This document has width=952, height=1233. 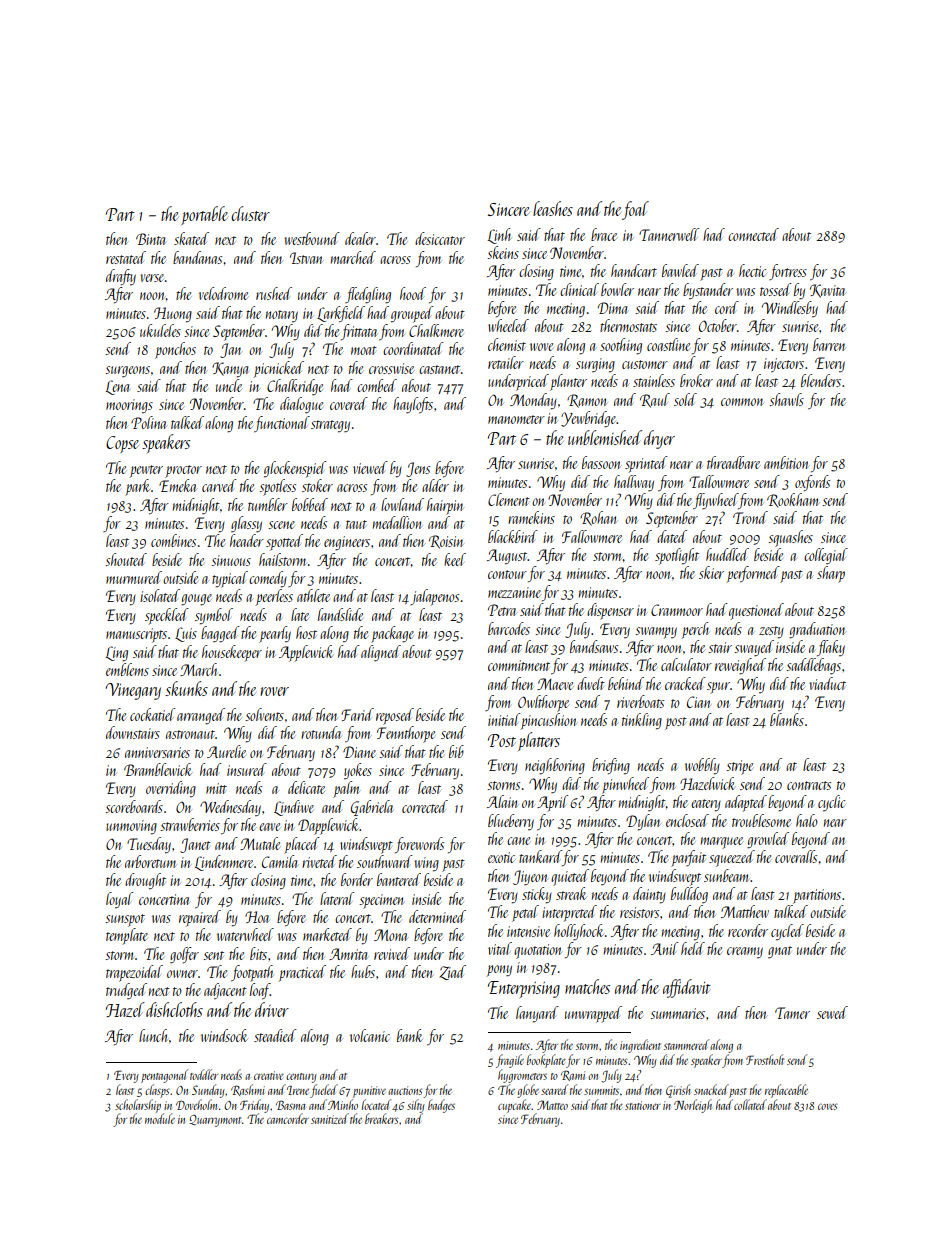 I want to click on dryer, so click(x=659, y=439).
